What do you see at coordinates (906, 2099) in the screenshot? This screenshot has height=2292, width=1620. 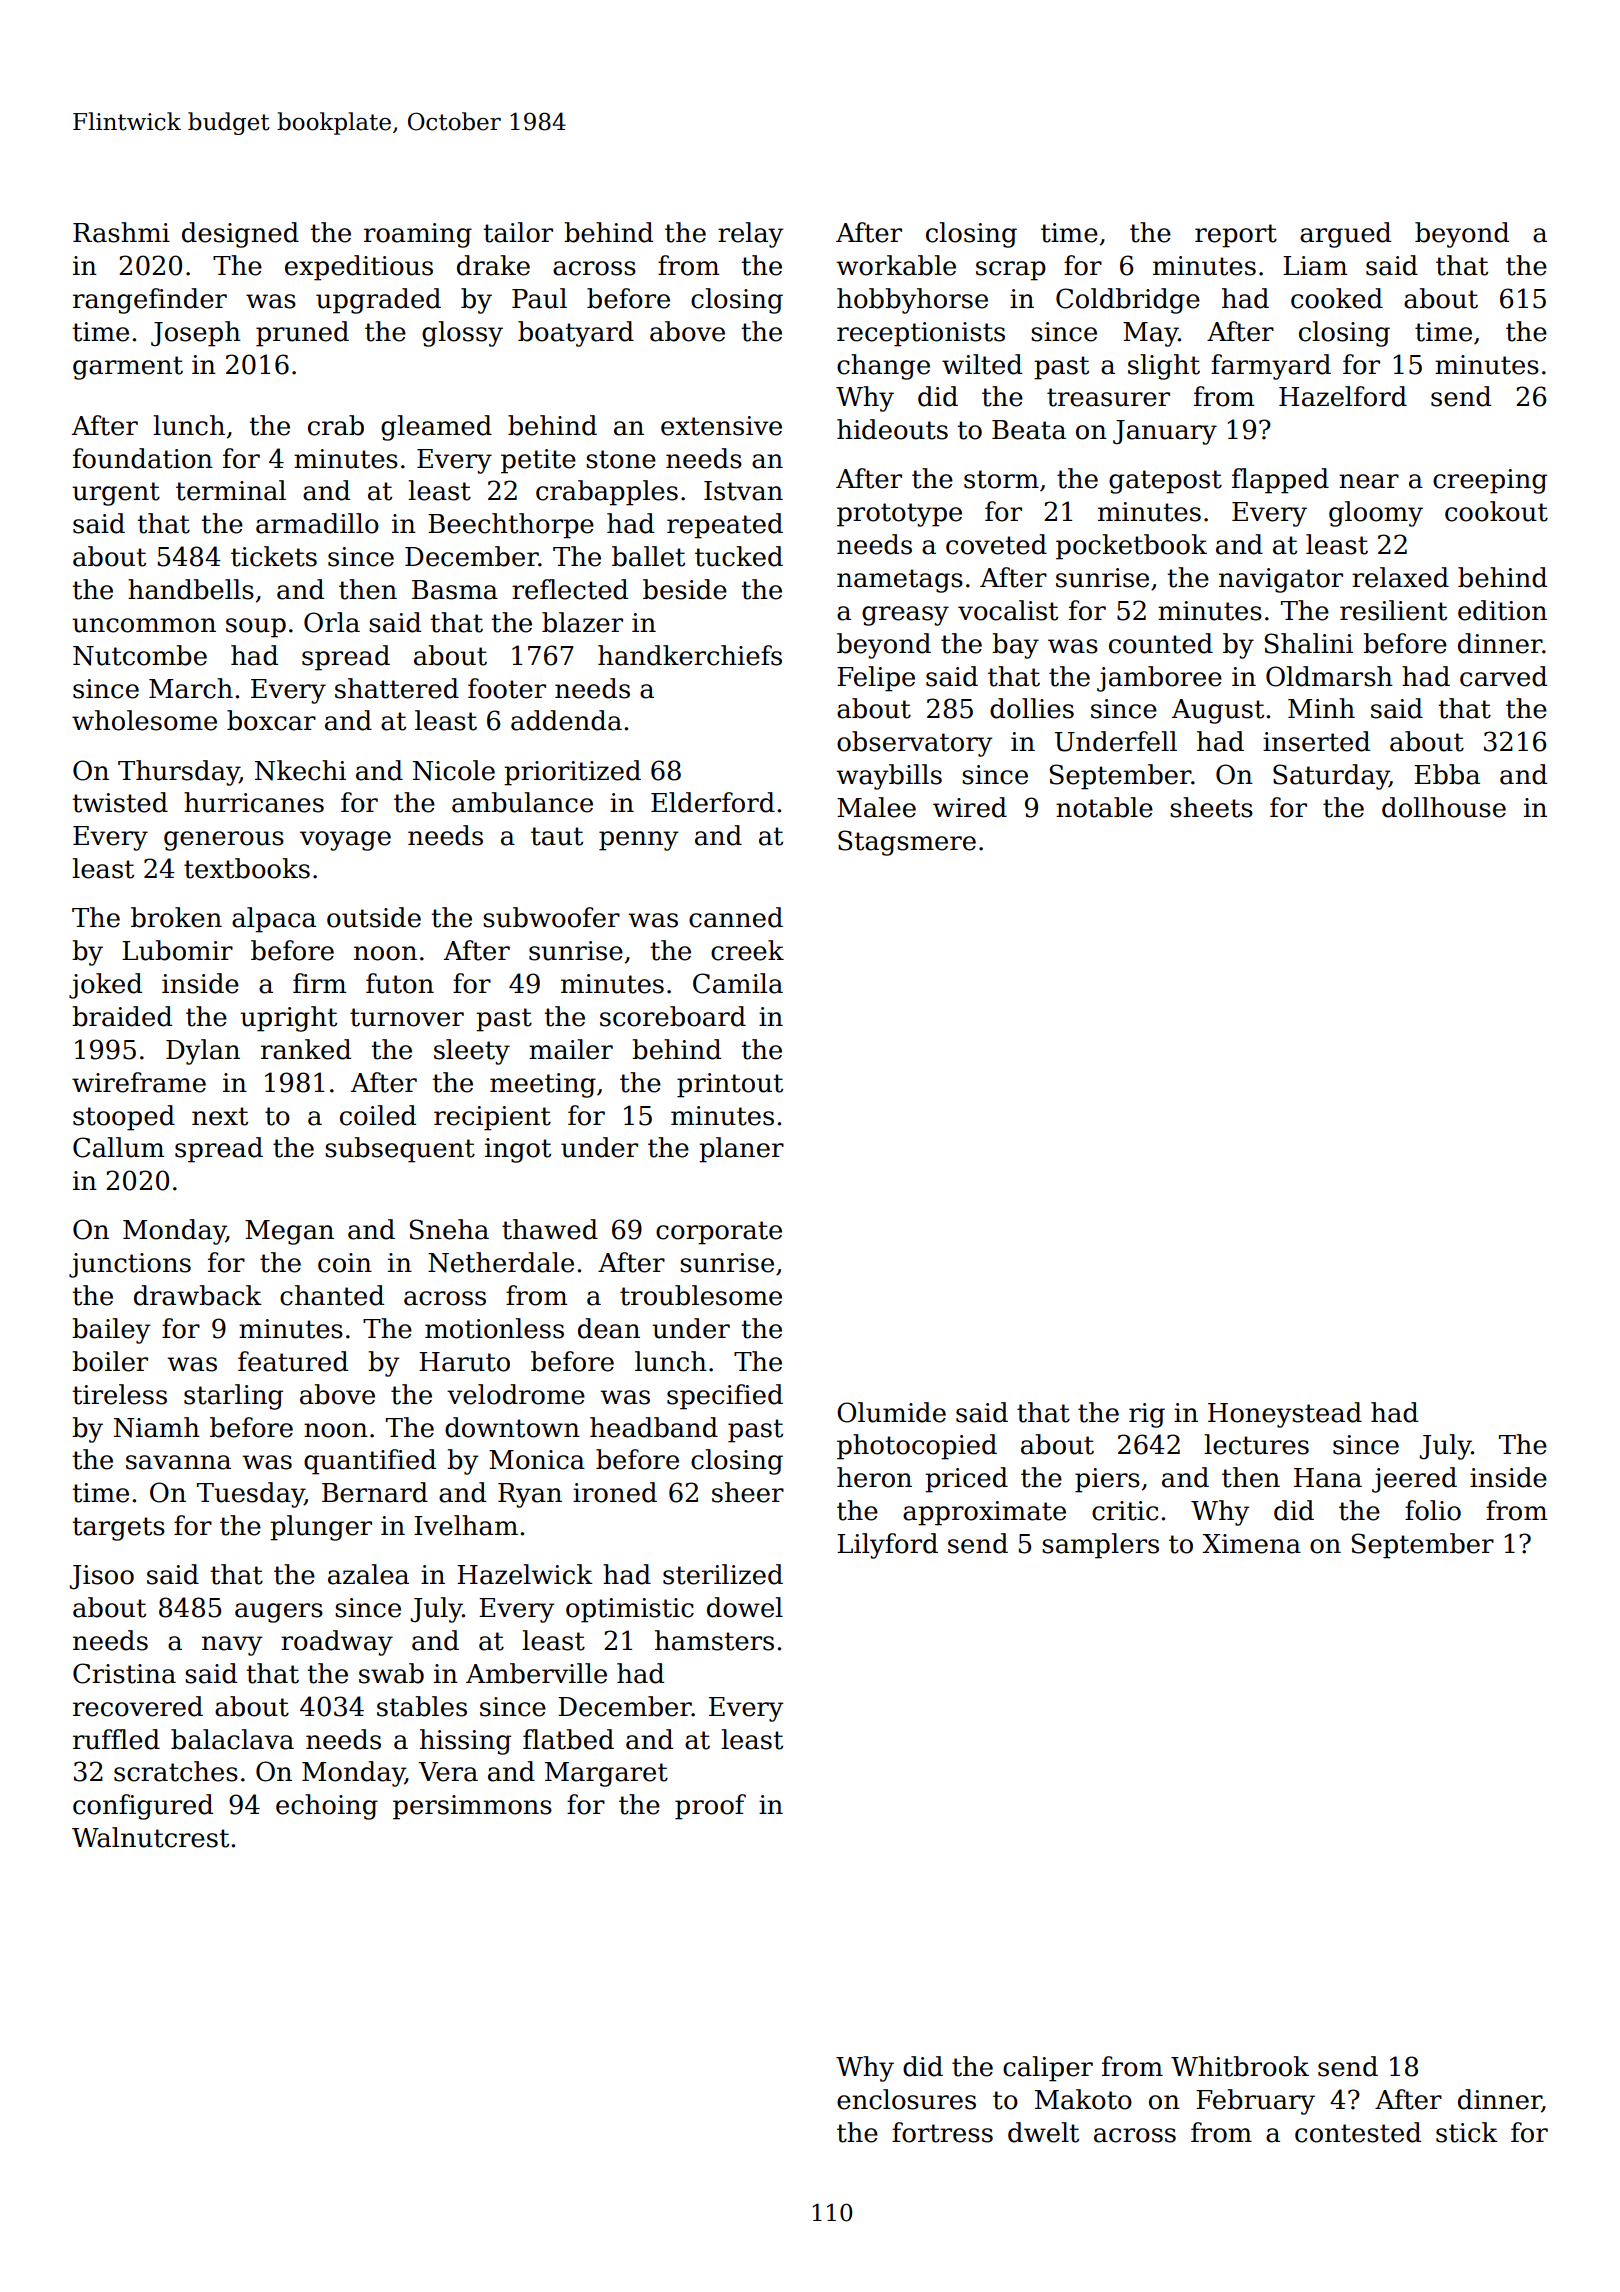 I see `enclosures` at bounding box center [906, 2099].
